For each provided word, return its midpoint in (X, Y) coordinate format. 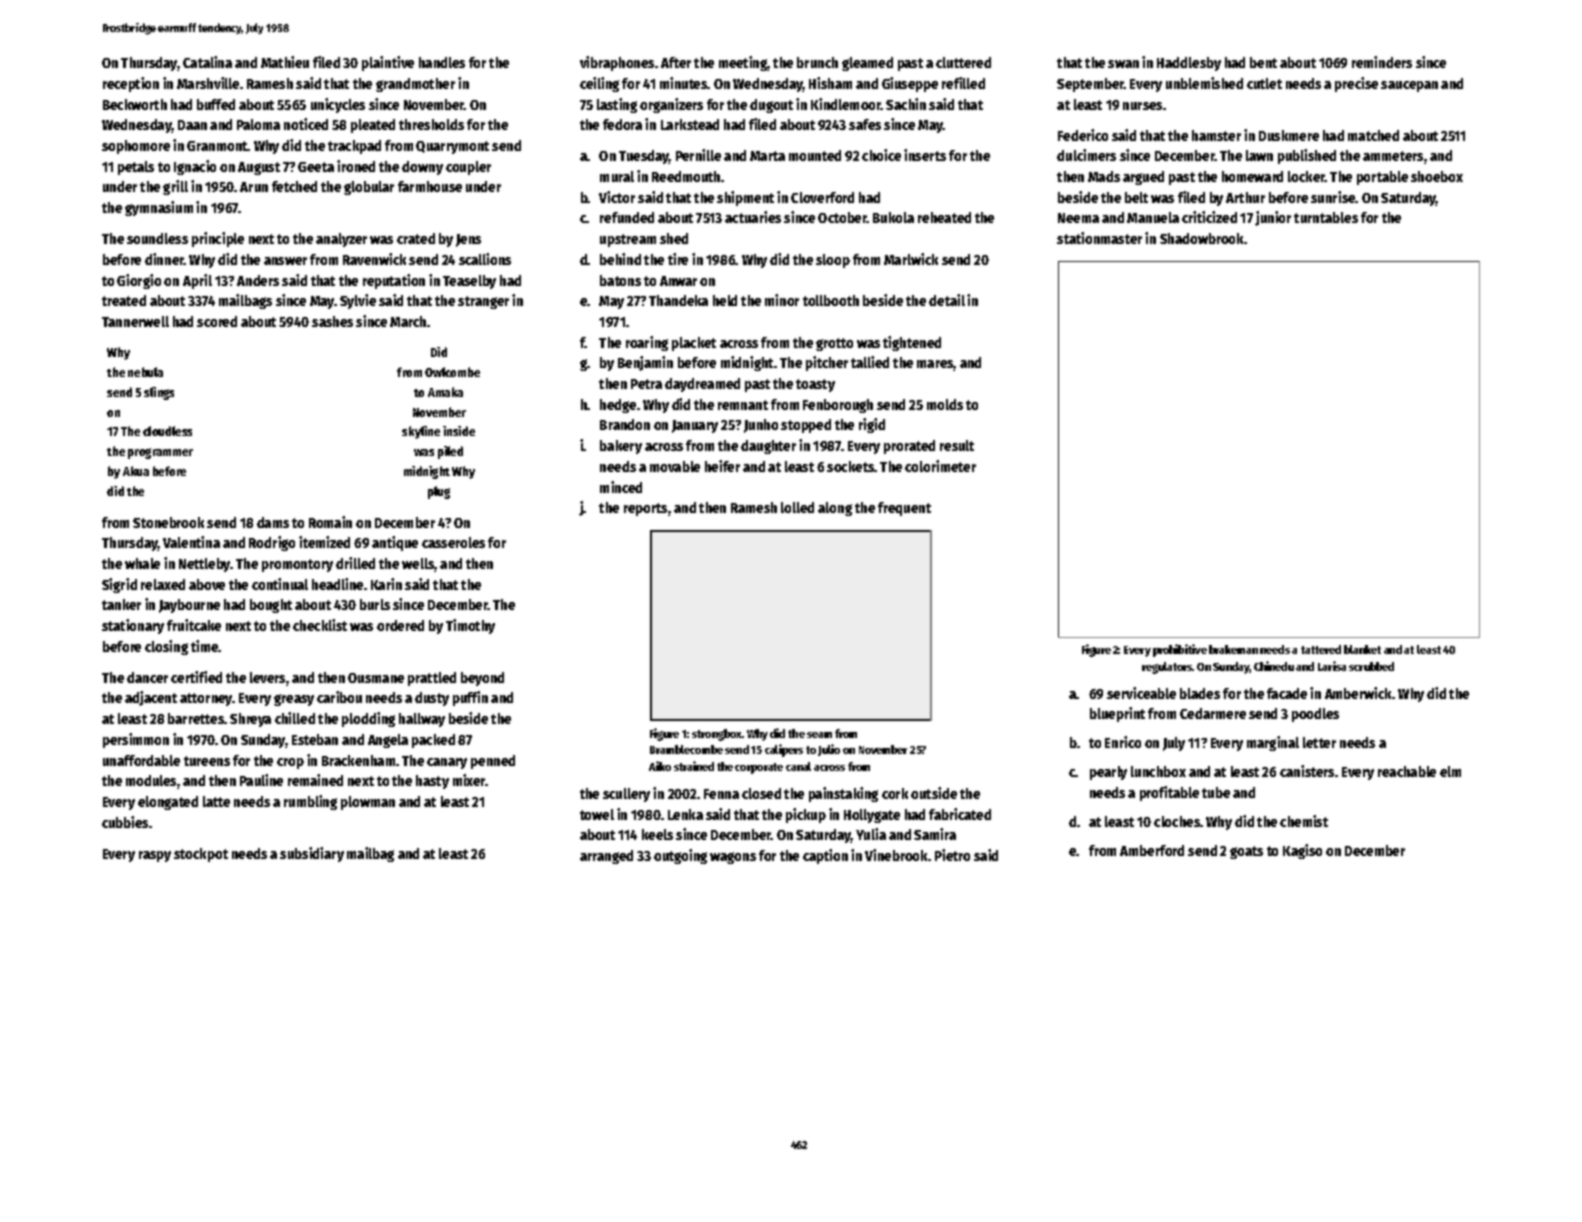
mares (935, 365)
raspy (155, 856)
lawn (1259, 155)
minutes (684, 83)
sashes (332, 321)
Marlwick (911, 259)
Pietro (952, 855)
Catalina (207, 62)
